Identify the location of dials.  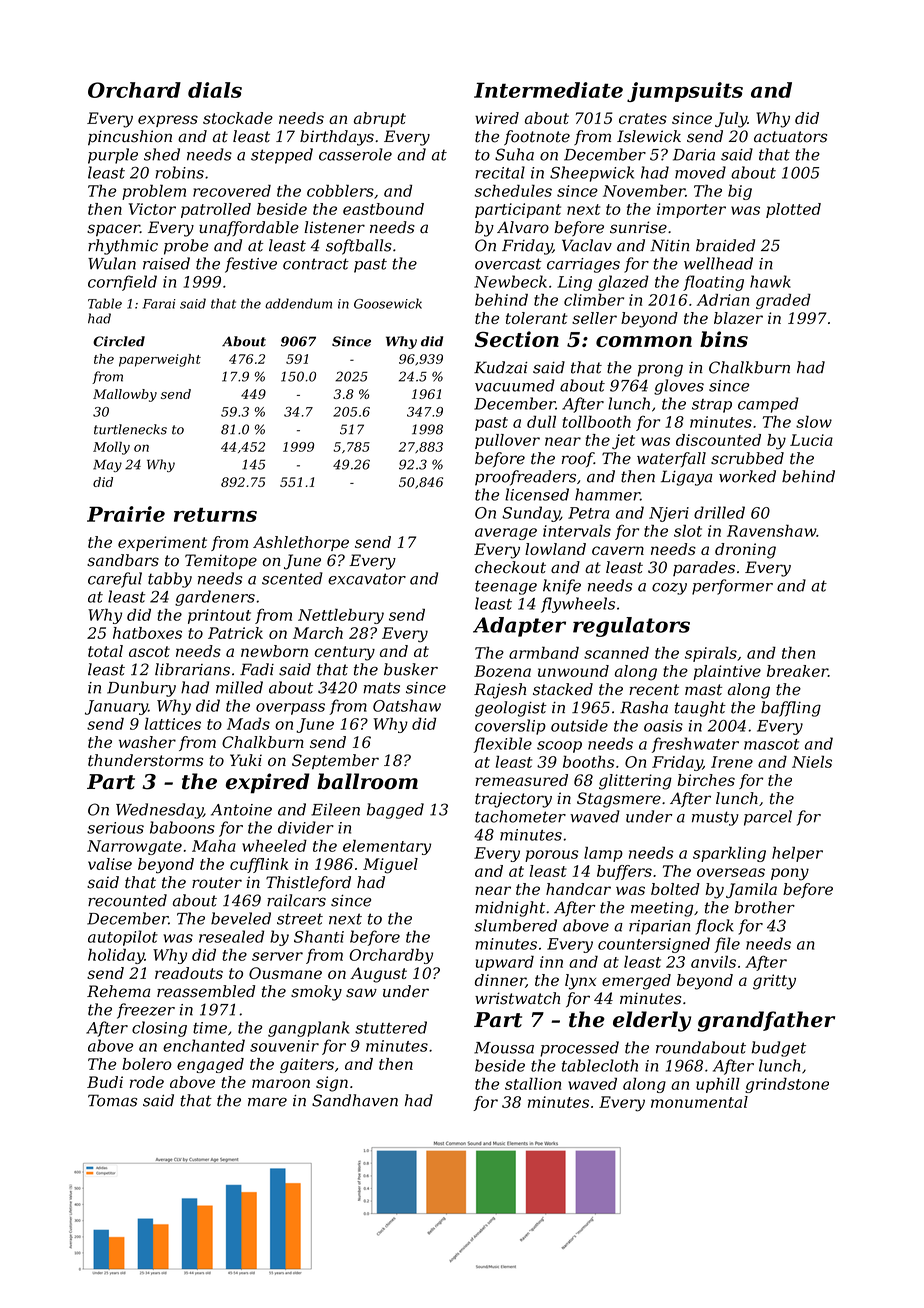
(215, 90).
